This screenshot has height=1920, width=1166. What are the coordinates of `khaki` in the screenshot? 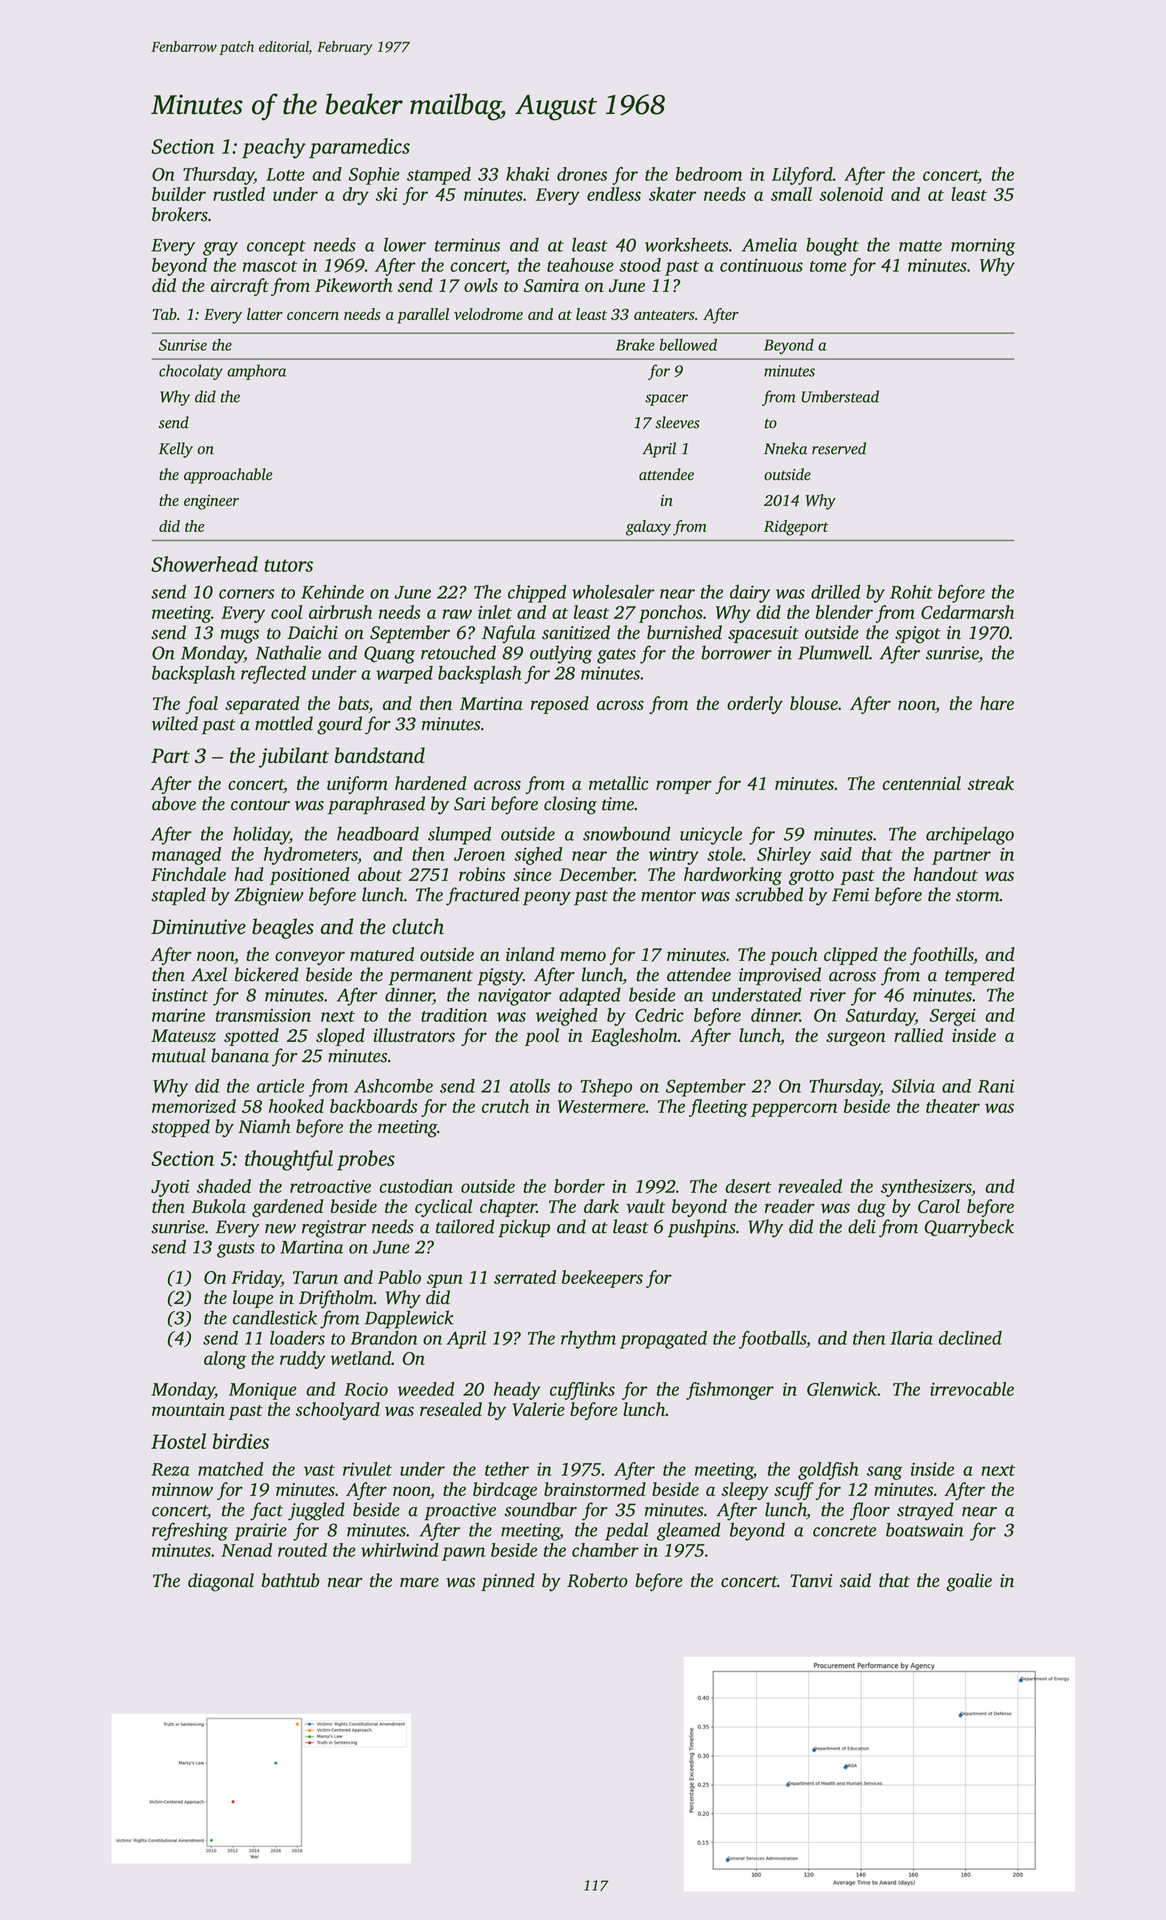 It's located at (527, 174).
